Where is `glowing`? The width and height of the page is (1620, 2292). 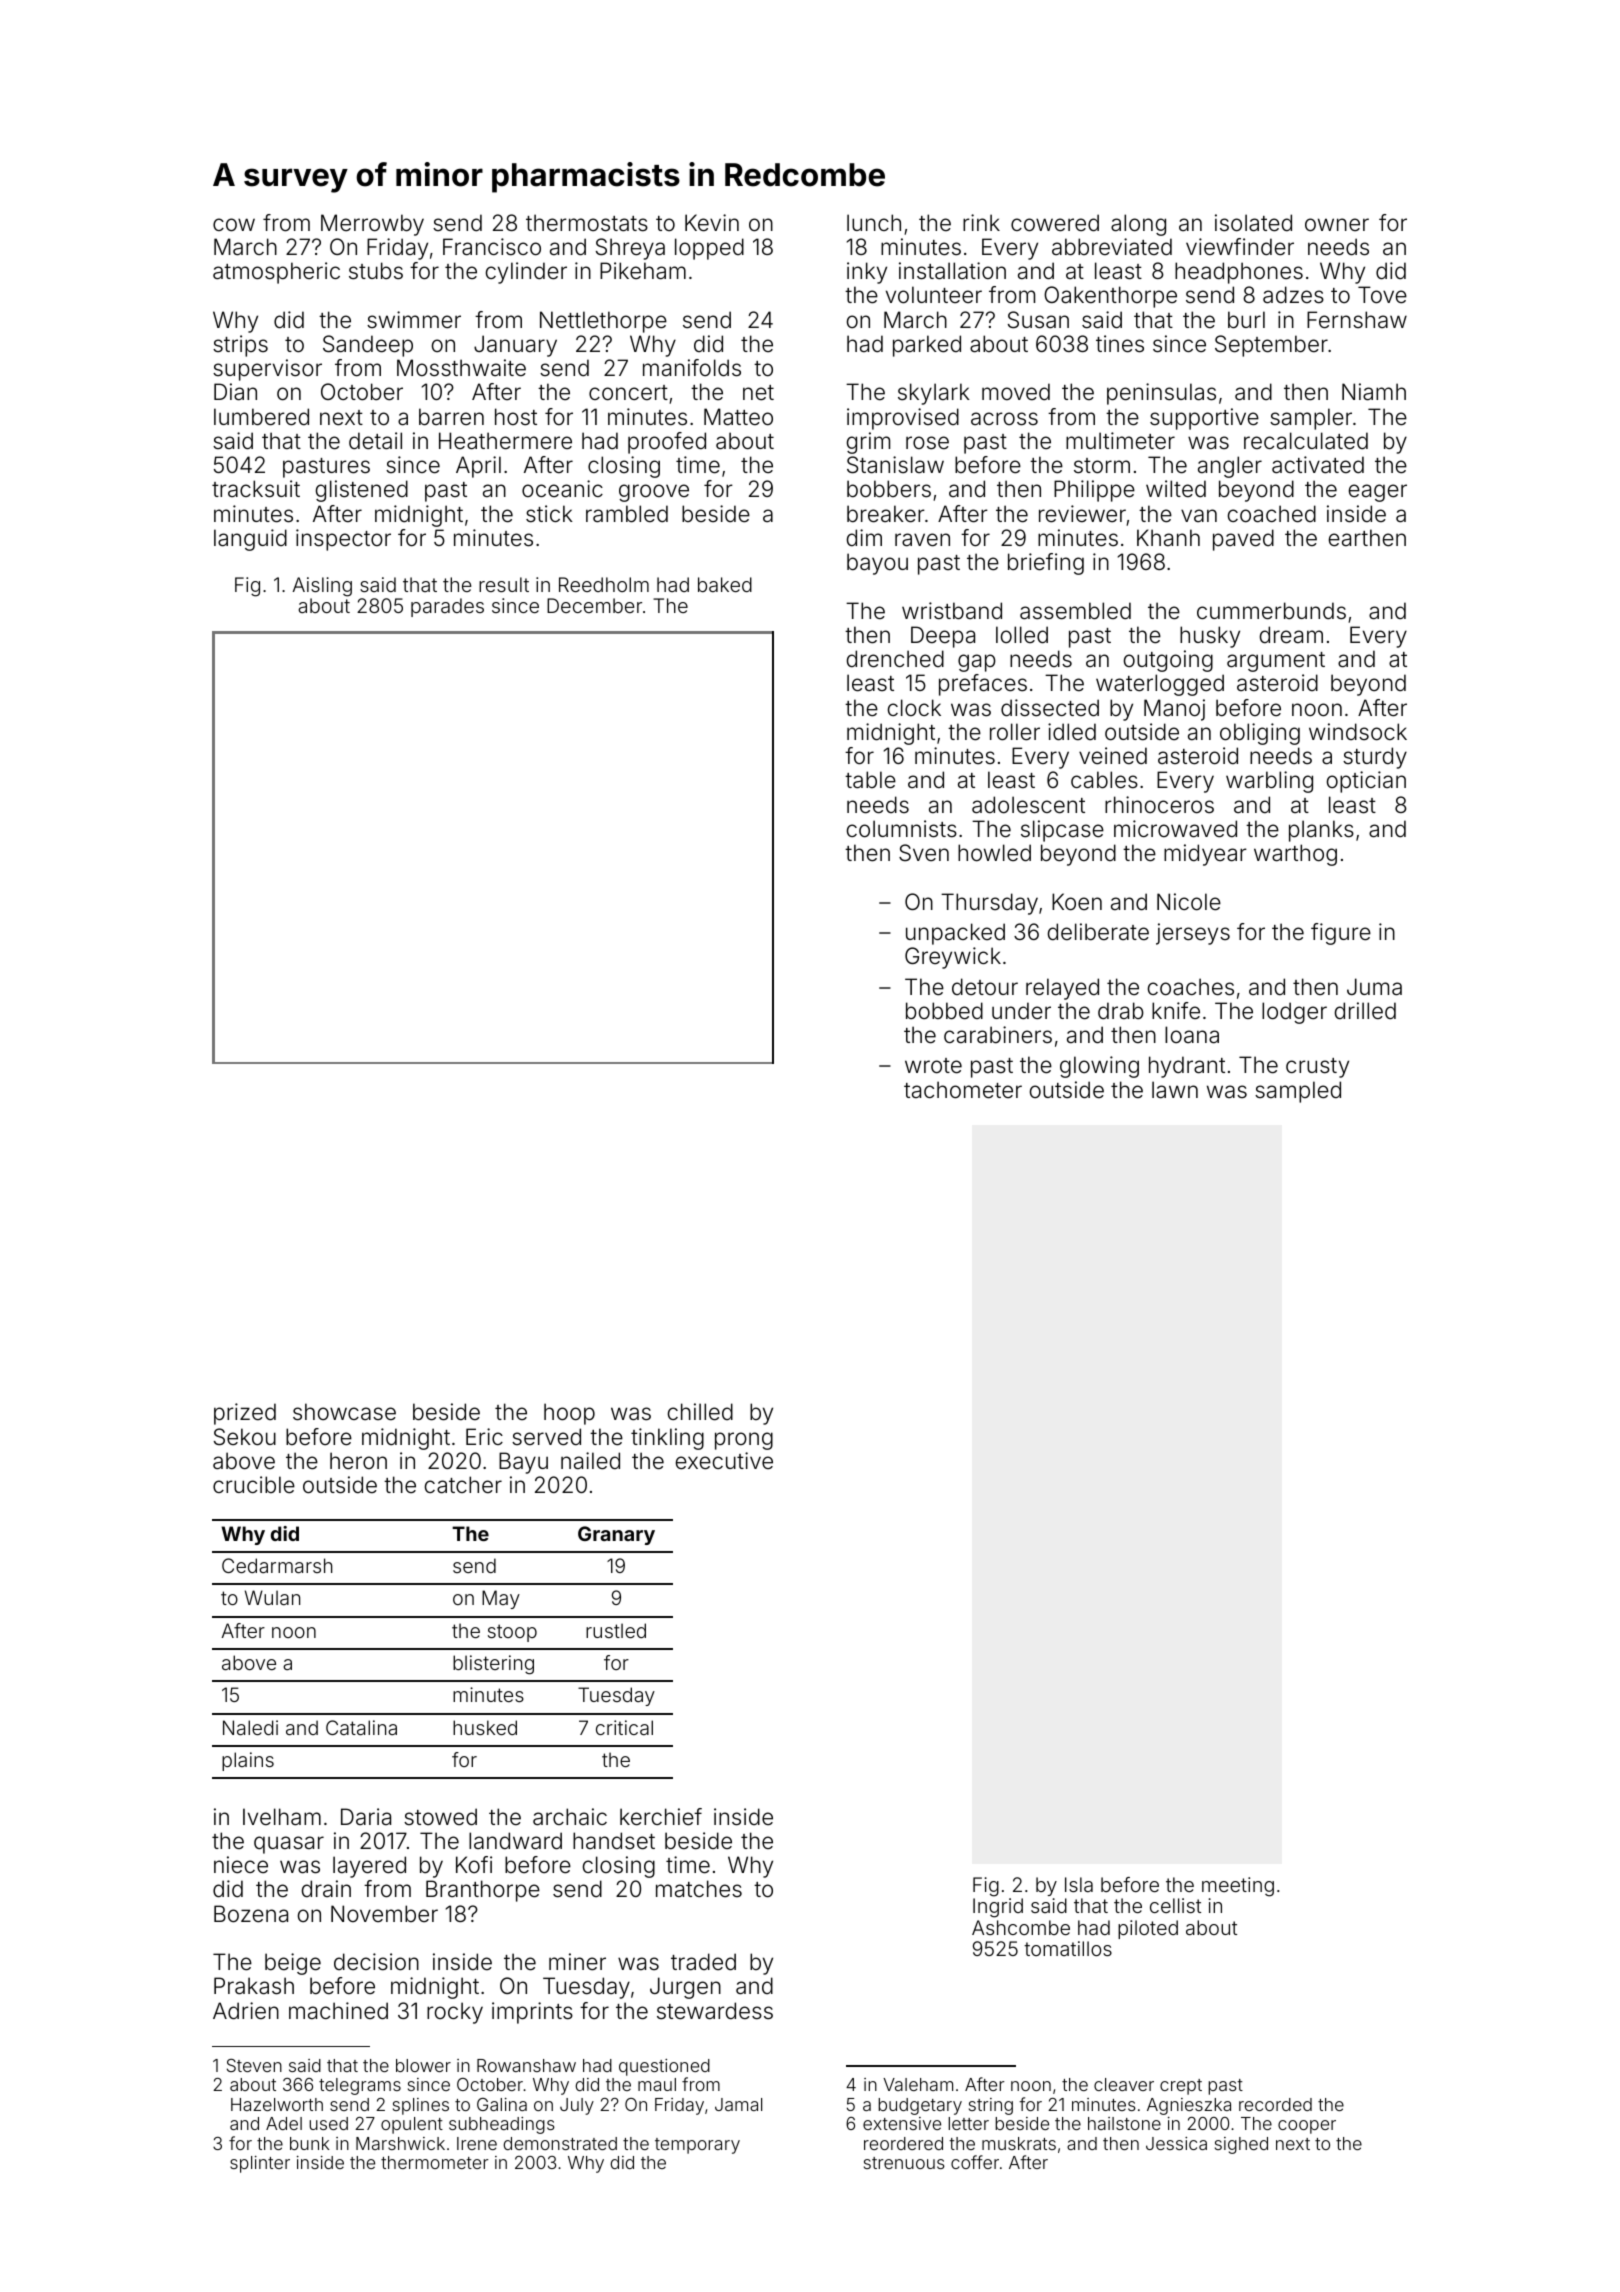
glowing is located at coordinates (1099, 1067).
